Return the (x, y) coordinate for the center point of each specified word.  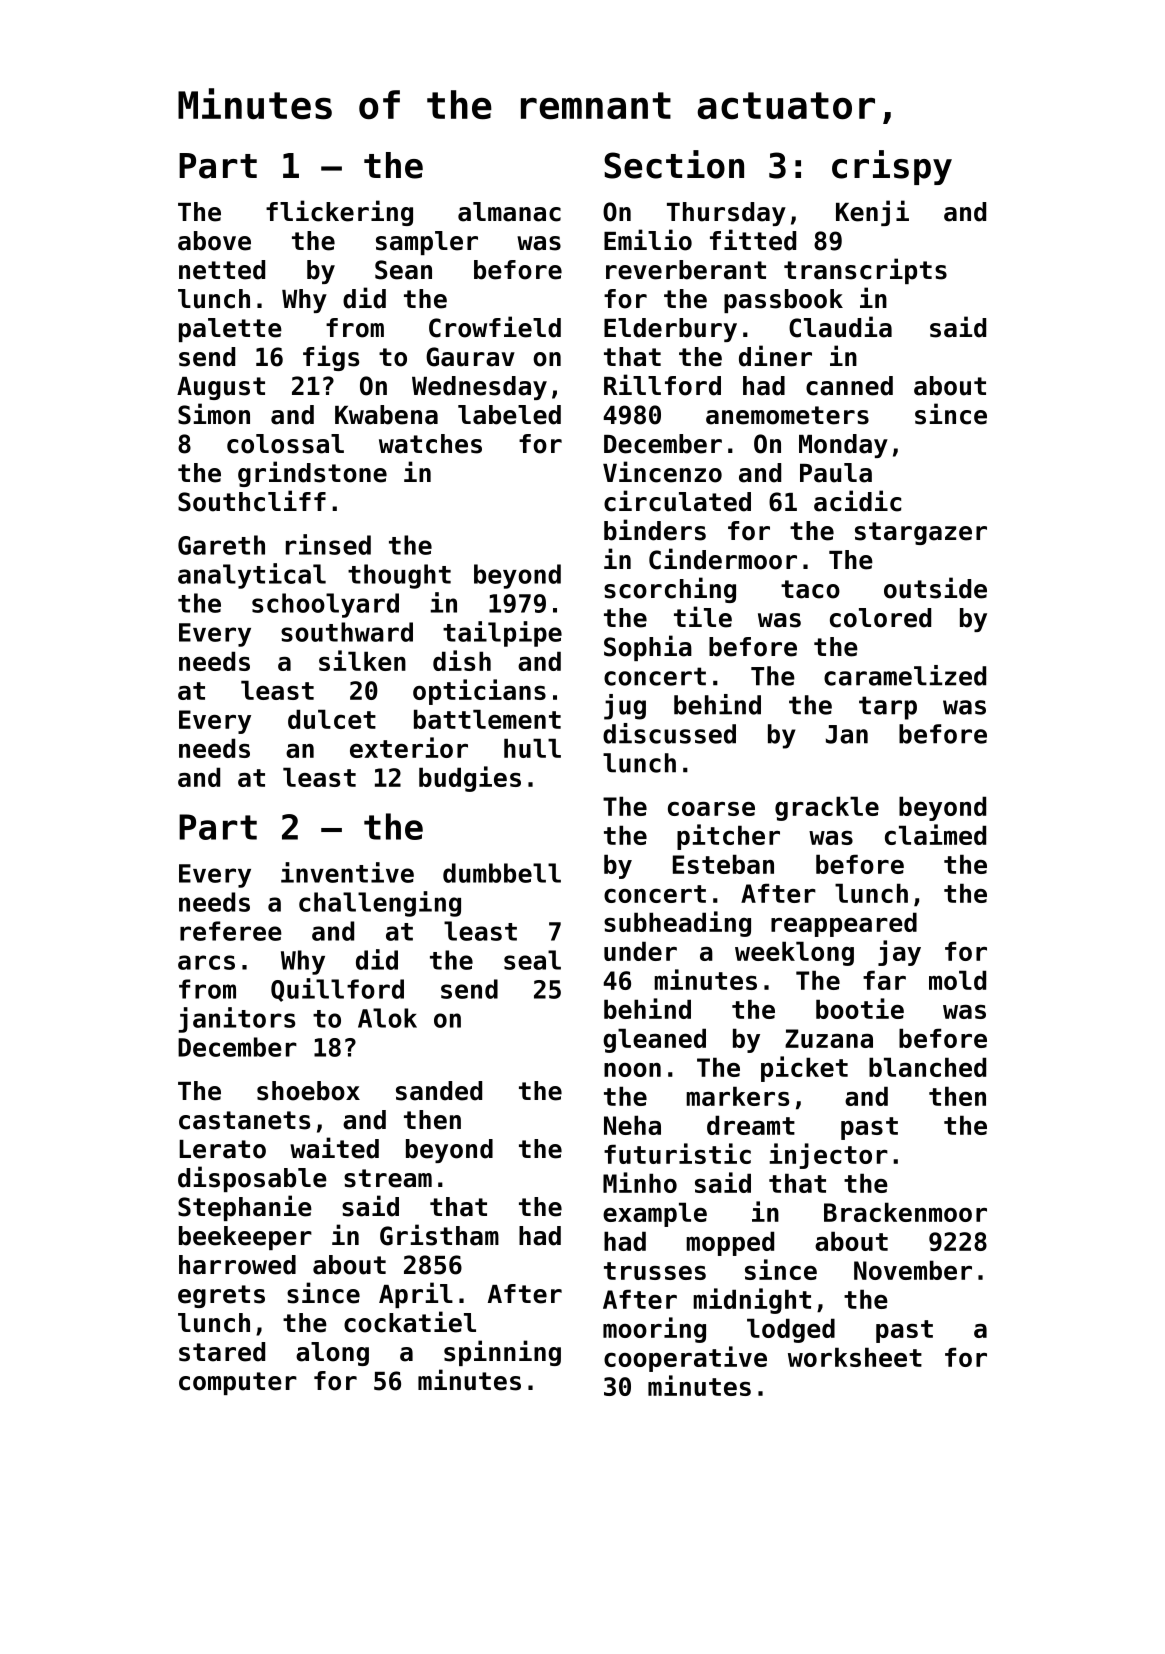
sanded (439, 1091)
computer (238, 1383)
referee (231, 931)
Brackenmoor (905, 1212)
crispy (892, 167)
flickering (339, 213)
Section (674, 164)
